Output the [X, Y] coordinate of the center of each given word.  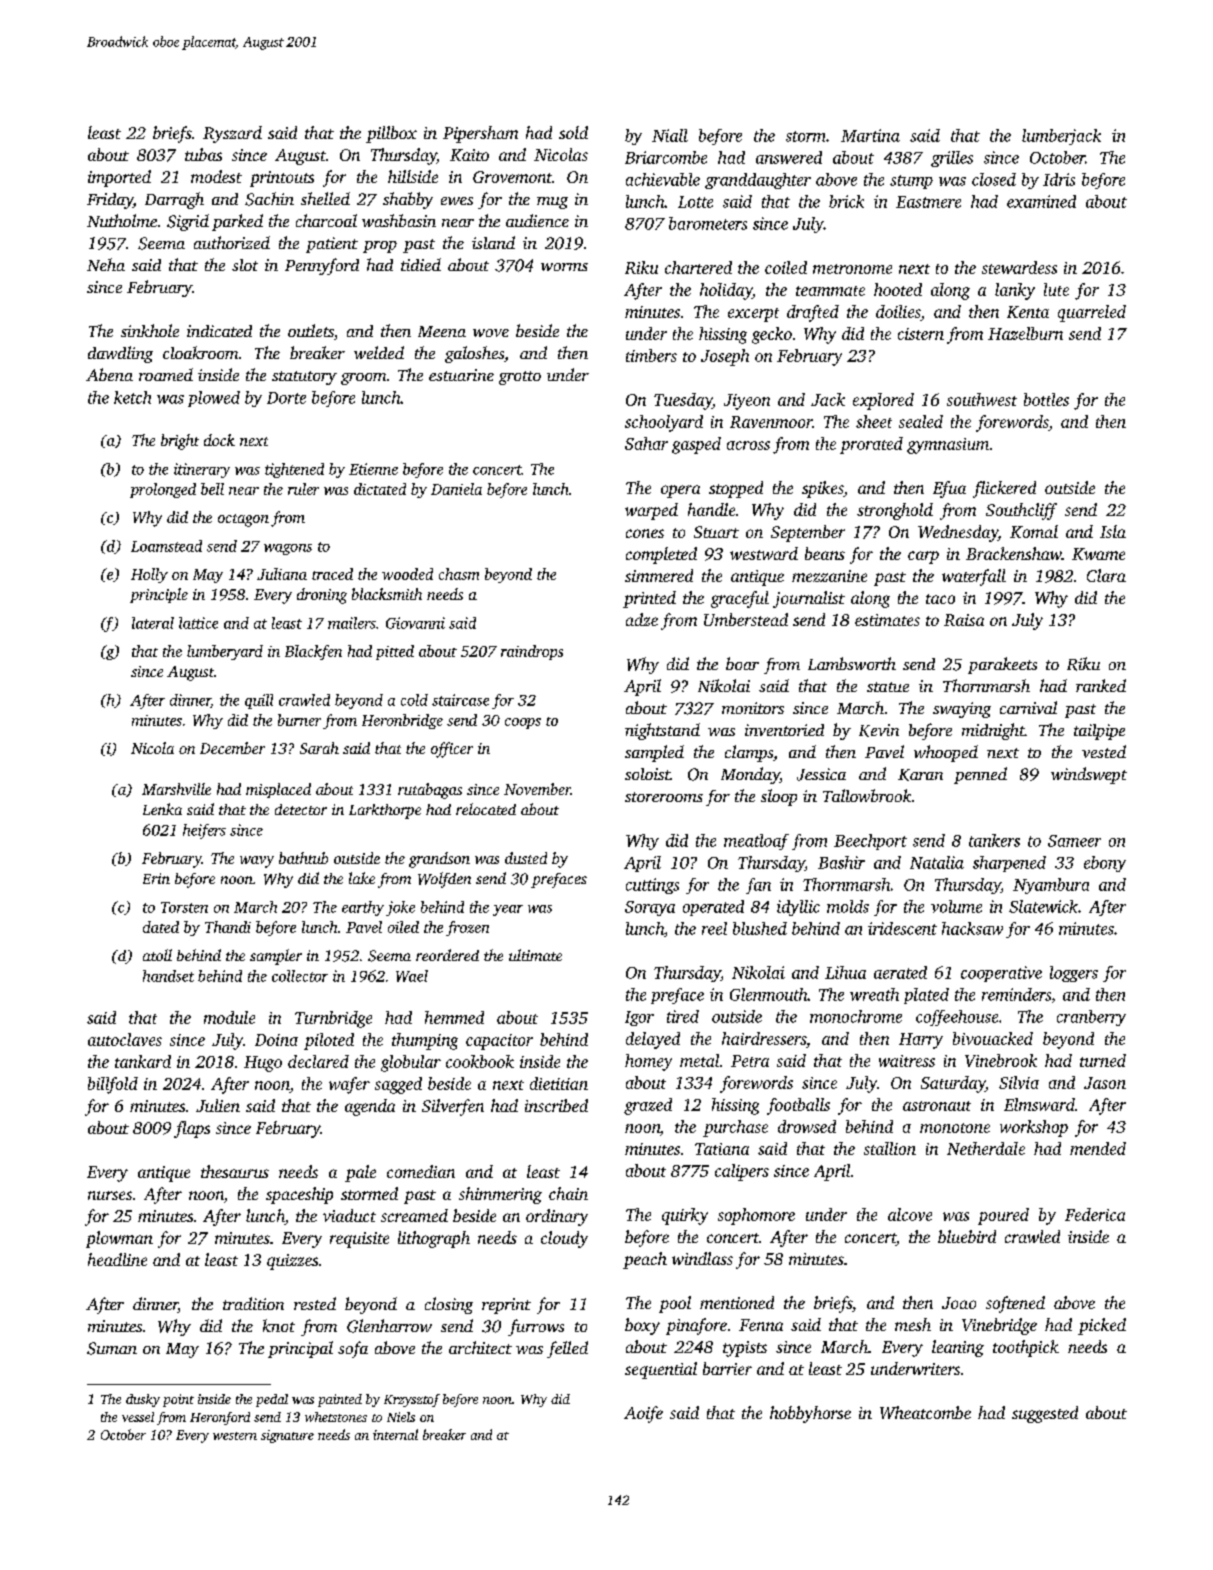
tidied [421, 264]
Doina [276, 1040]
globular [411, 1063]
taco [940, 599]
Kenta [1028, 312]
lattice [198, 623]
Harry [921, 1041]
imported [119, 178]
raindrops [532, 652]
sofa [353, 1349]
